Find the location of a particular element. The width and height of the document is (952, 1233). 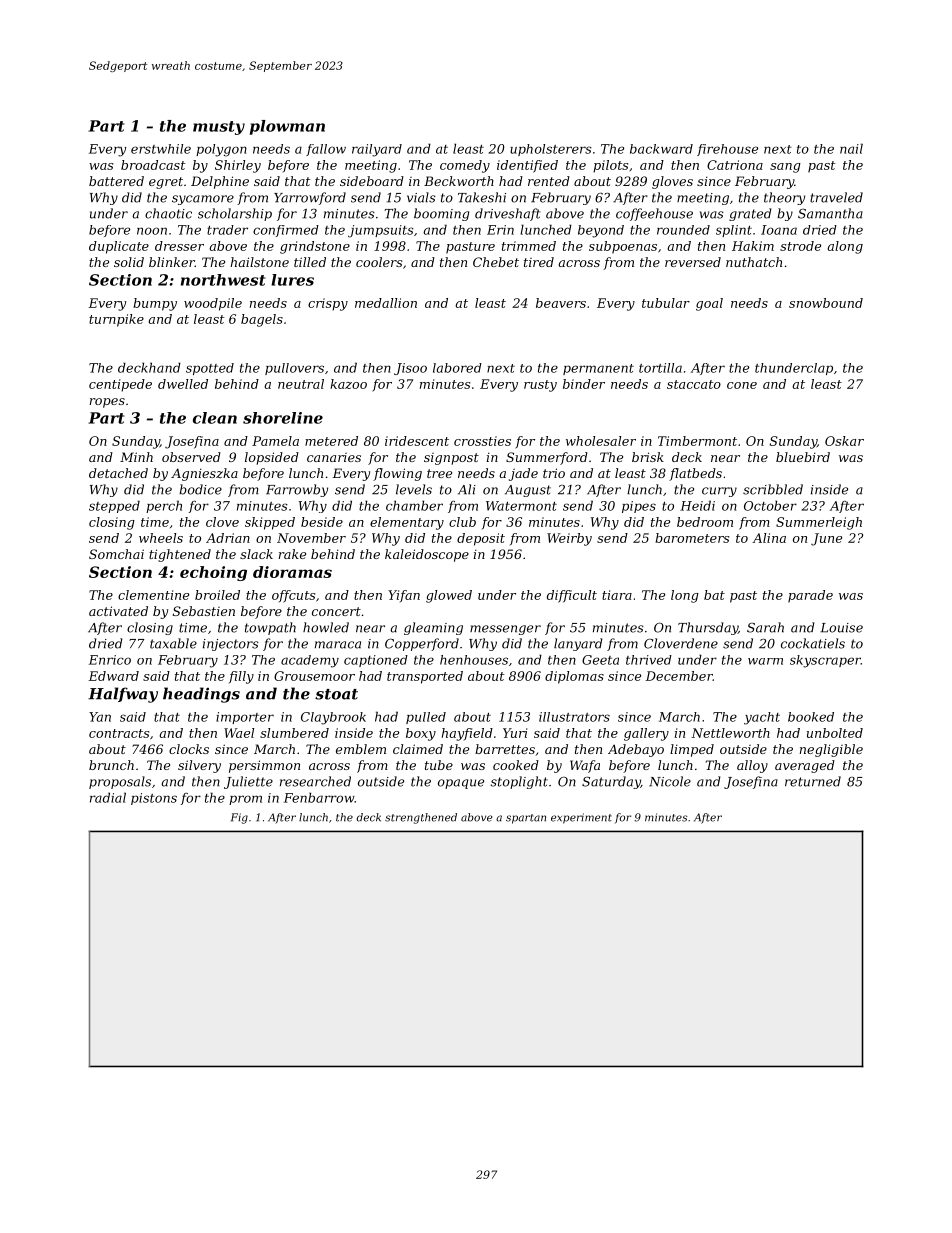

experiment is located at coordinates (581, 818).
